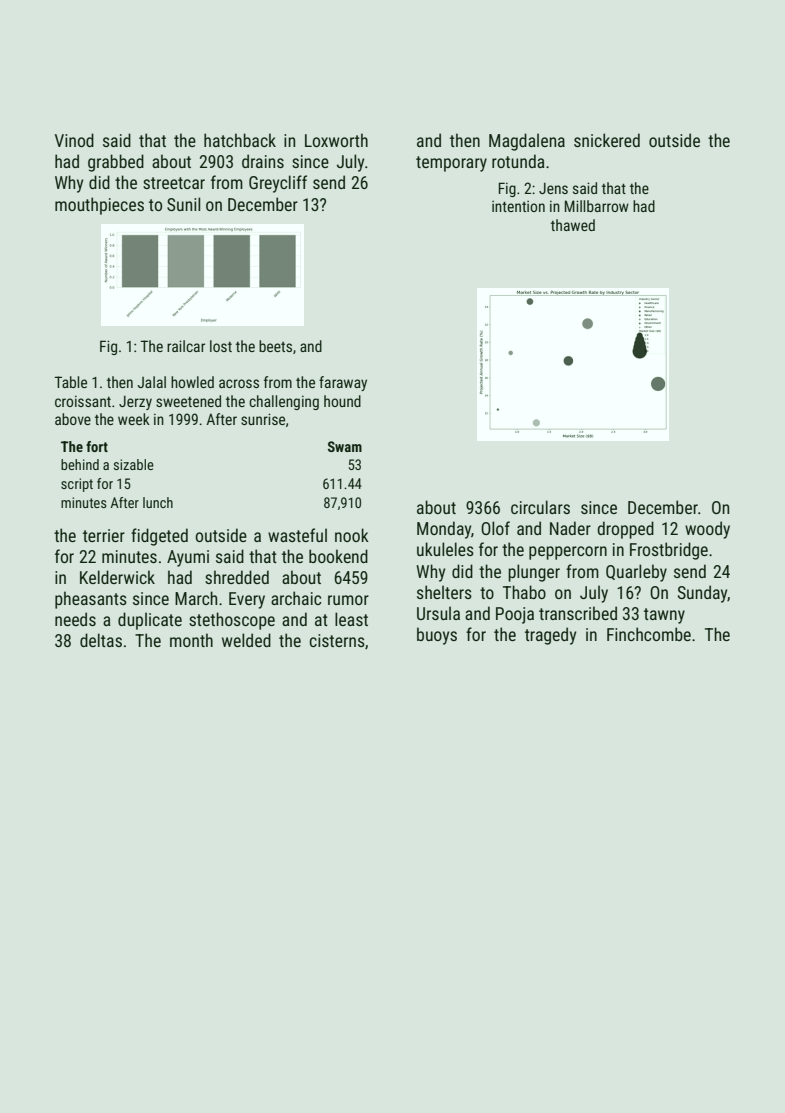  I want to click on beets, so click(275, 346).
